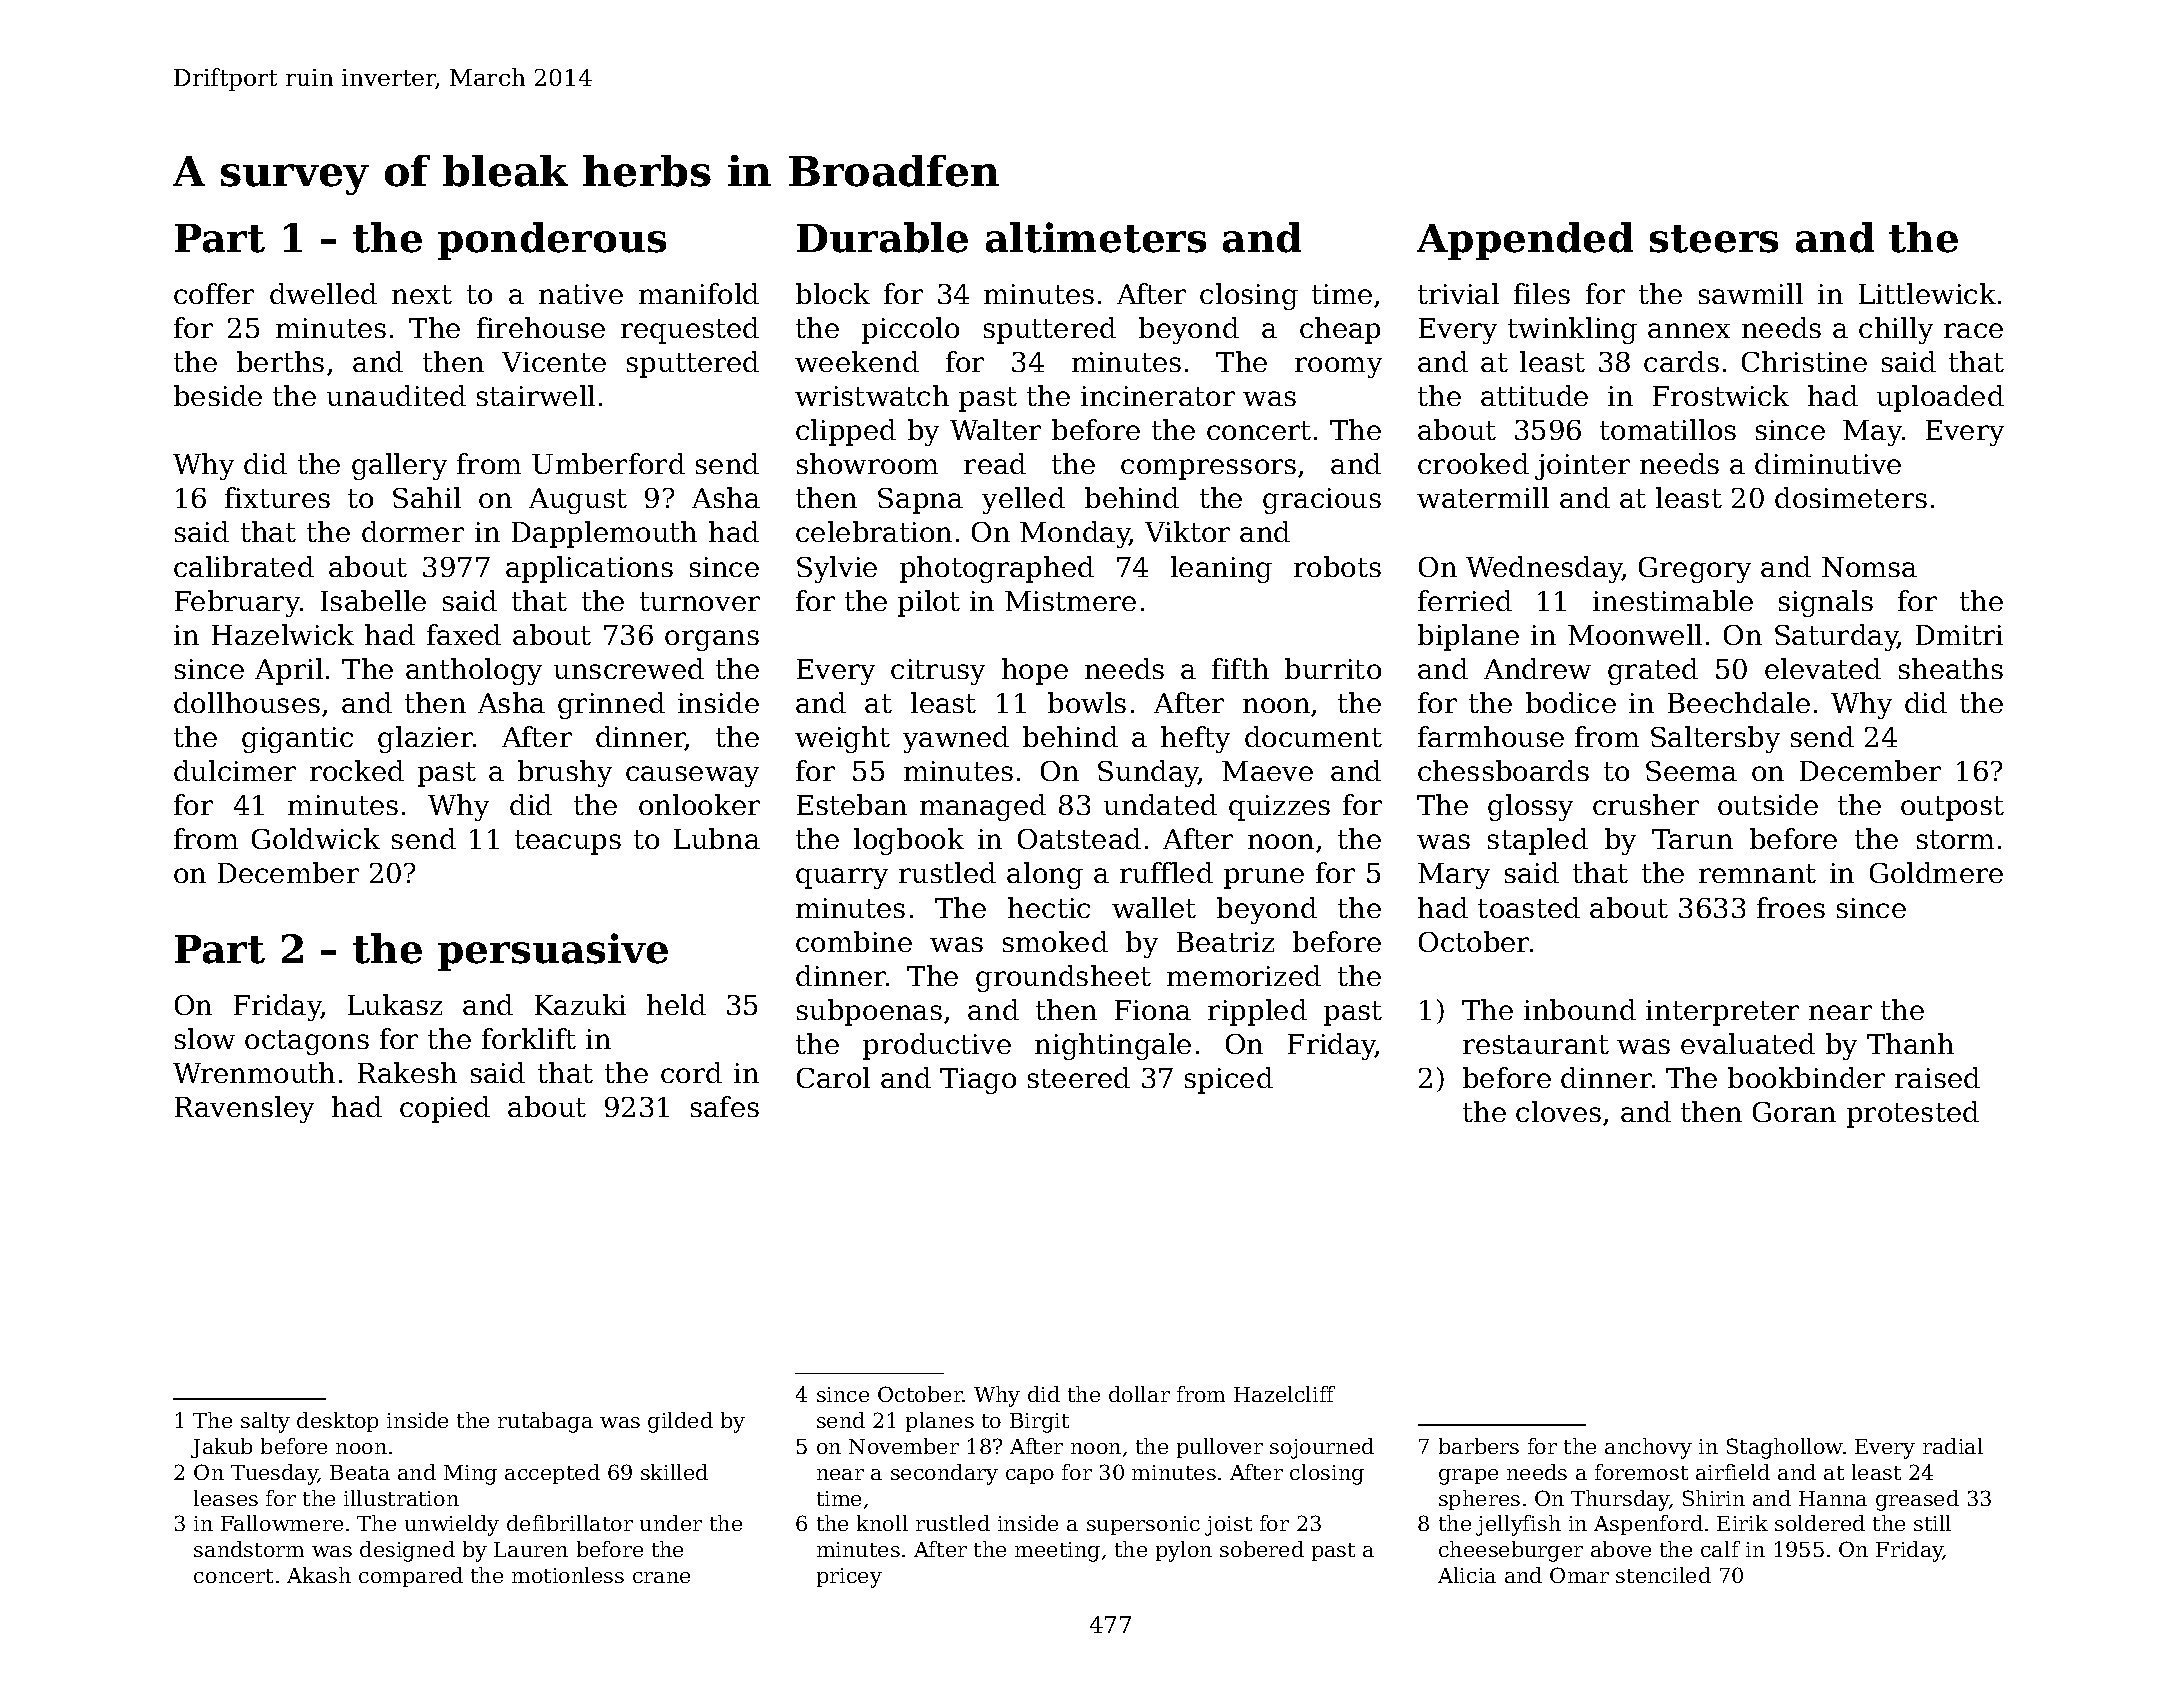 The width and height of the page is (2178, 1683). Describe the element at coordinates (1558, 1111) in the page. I see `cloves` at that location.
